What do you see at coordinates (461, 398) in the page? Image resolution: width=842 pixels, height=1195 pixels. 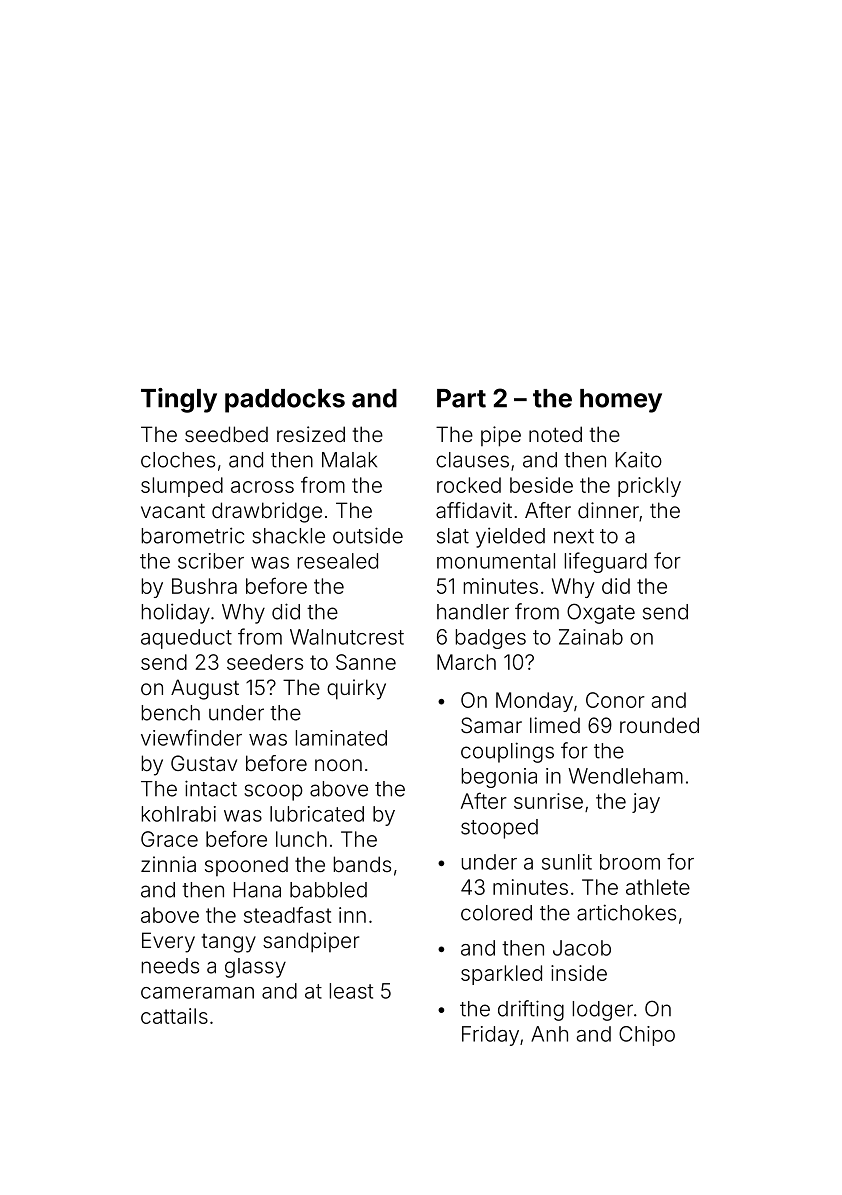 I see `Part` at bounding box center [461, 398].
